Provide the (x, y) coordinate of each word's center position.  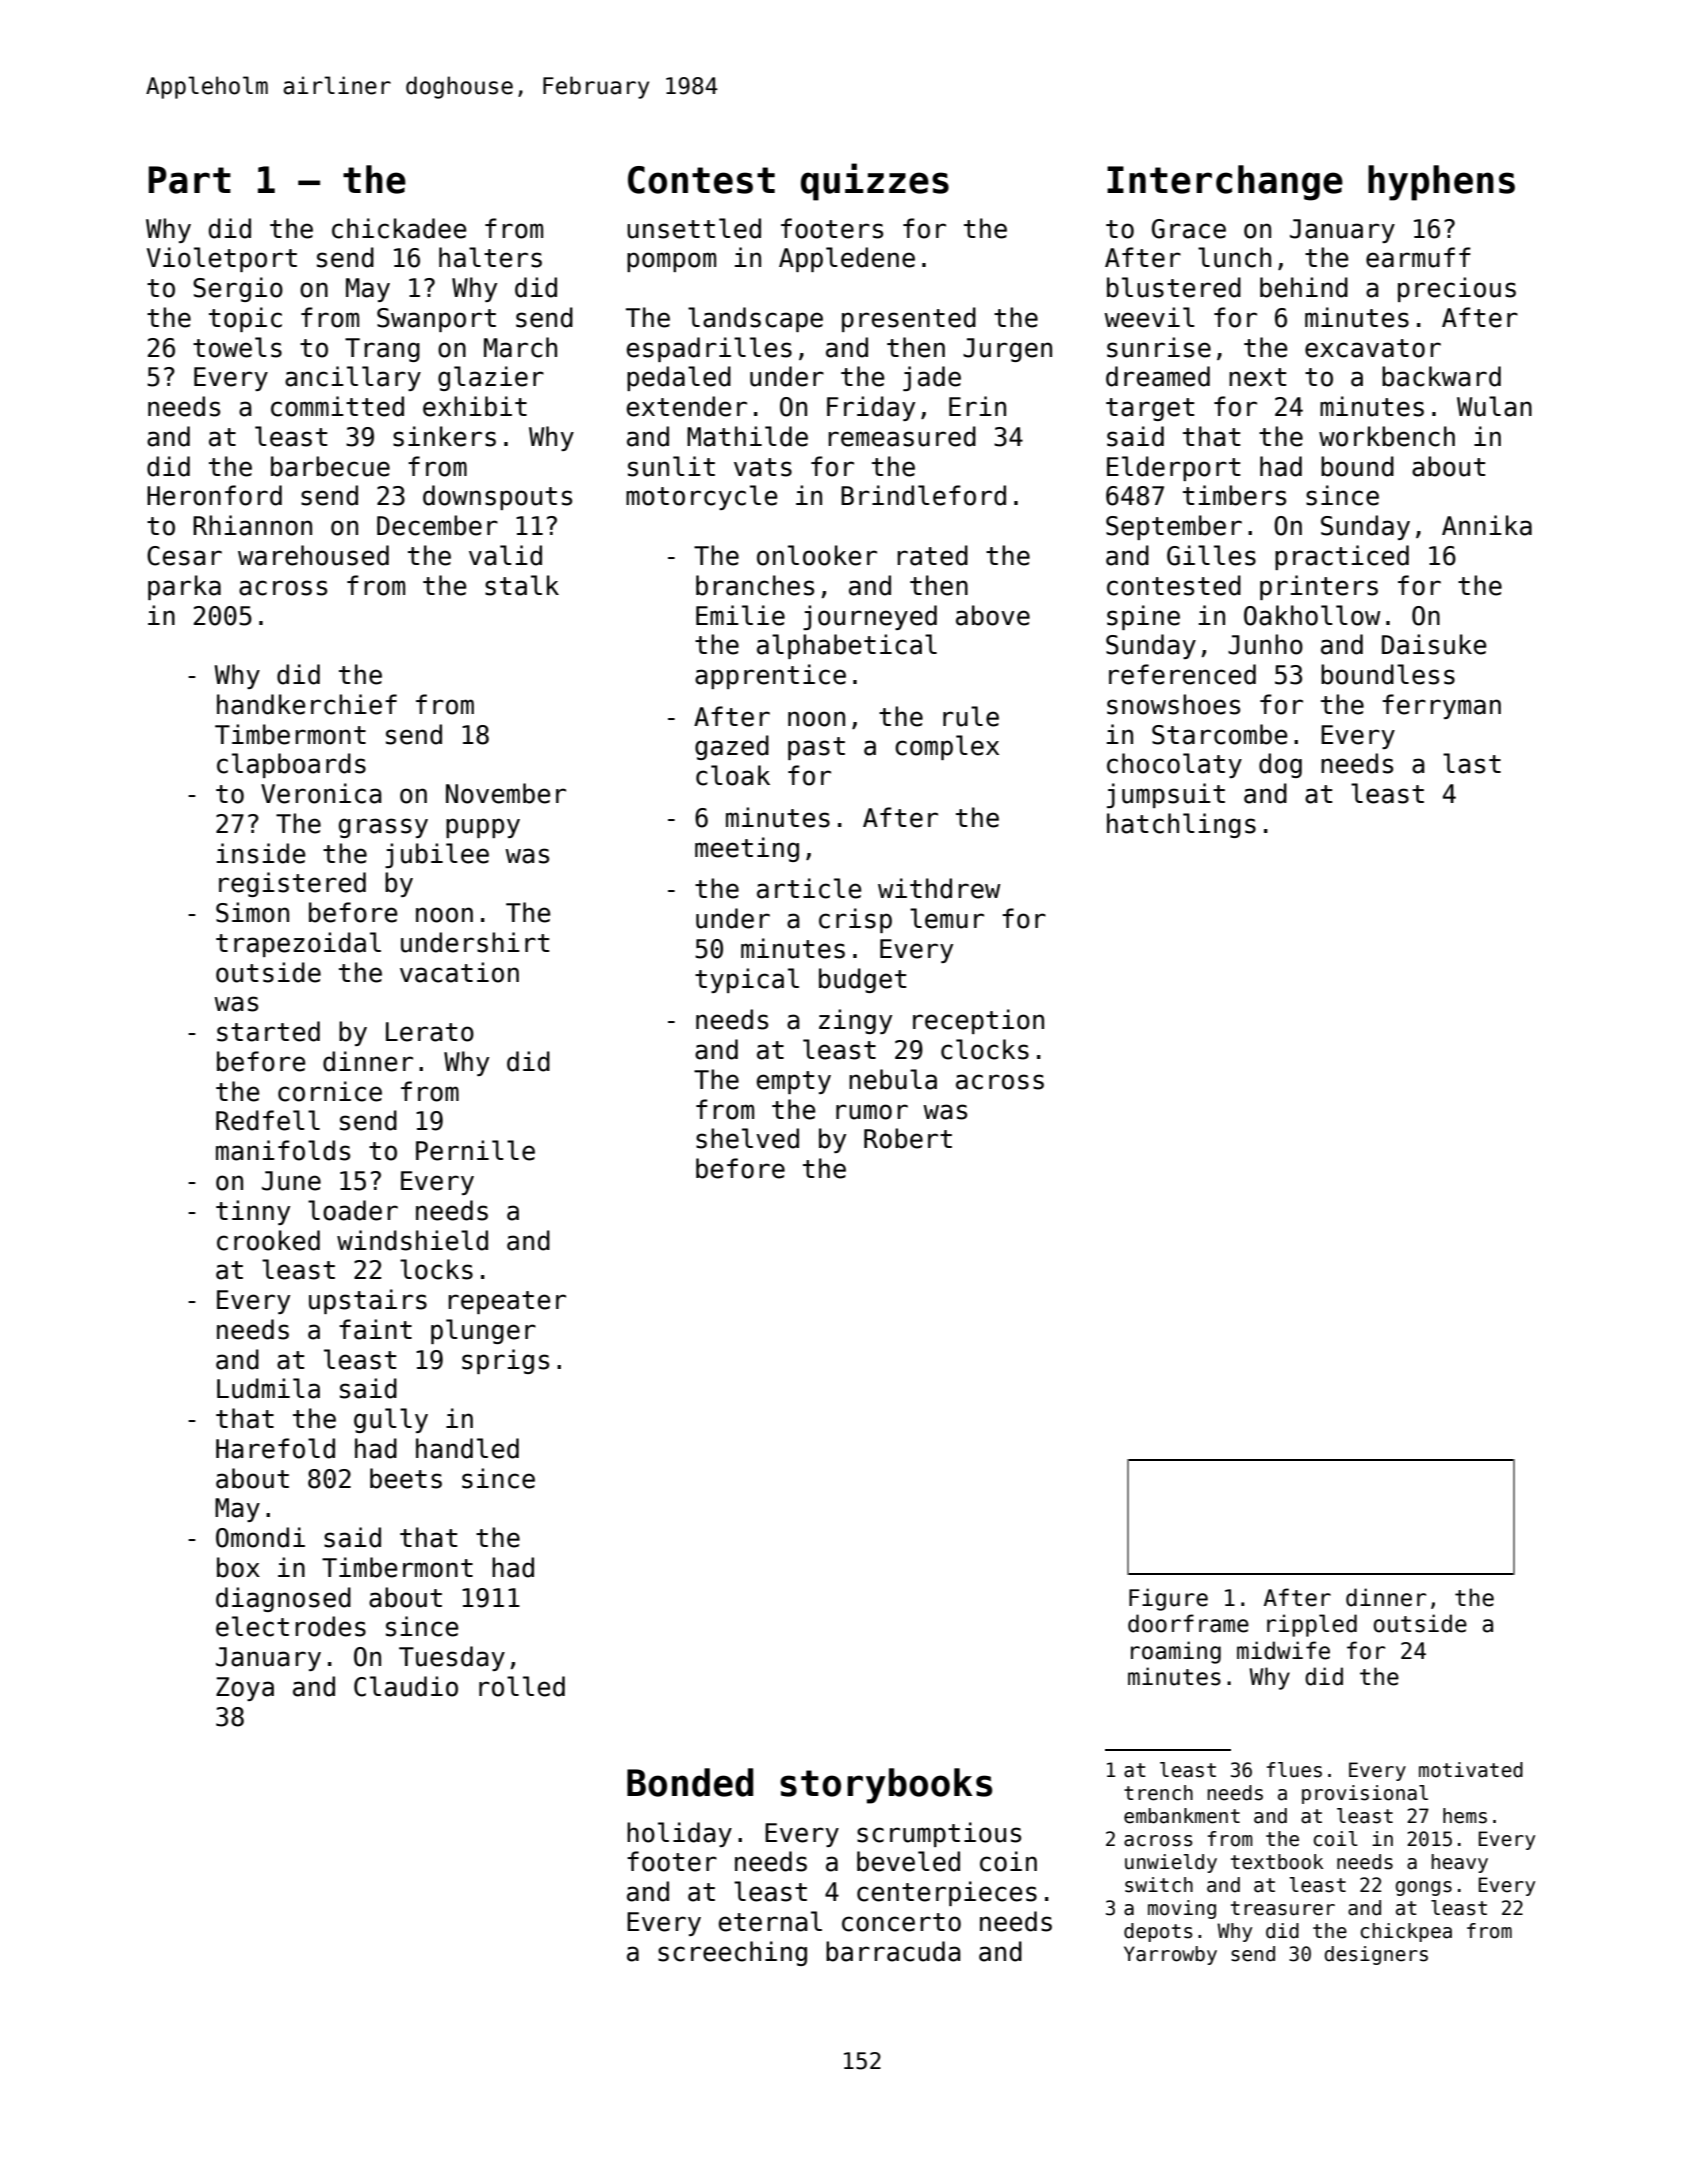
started (268, 1031)
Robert (908, 1138)
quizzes (875, 182)
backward (1441, 376)
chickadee (399, 228)
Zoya (245, 1689)
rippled (1312, 1625)
